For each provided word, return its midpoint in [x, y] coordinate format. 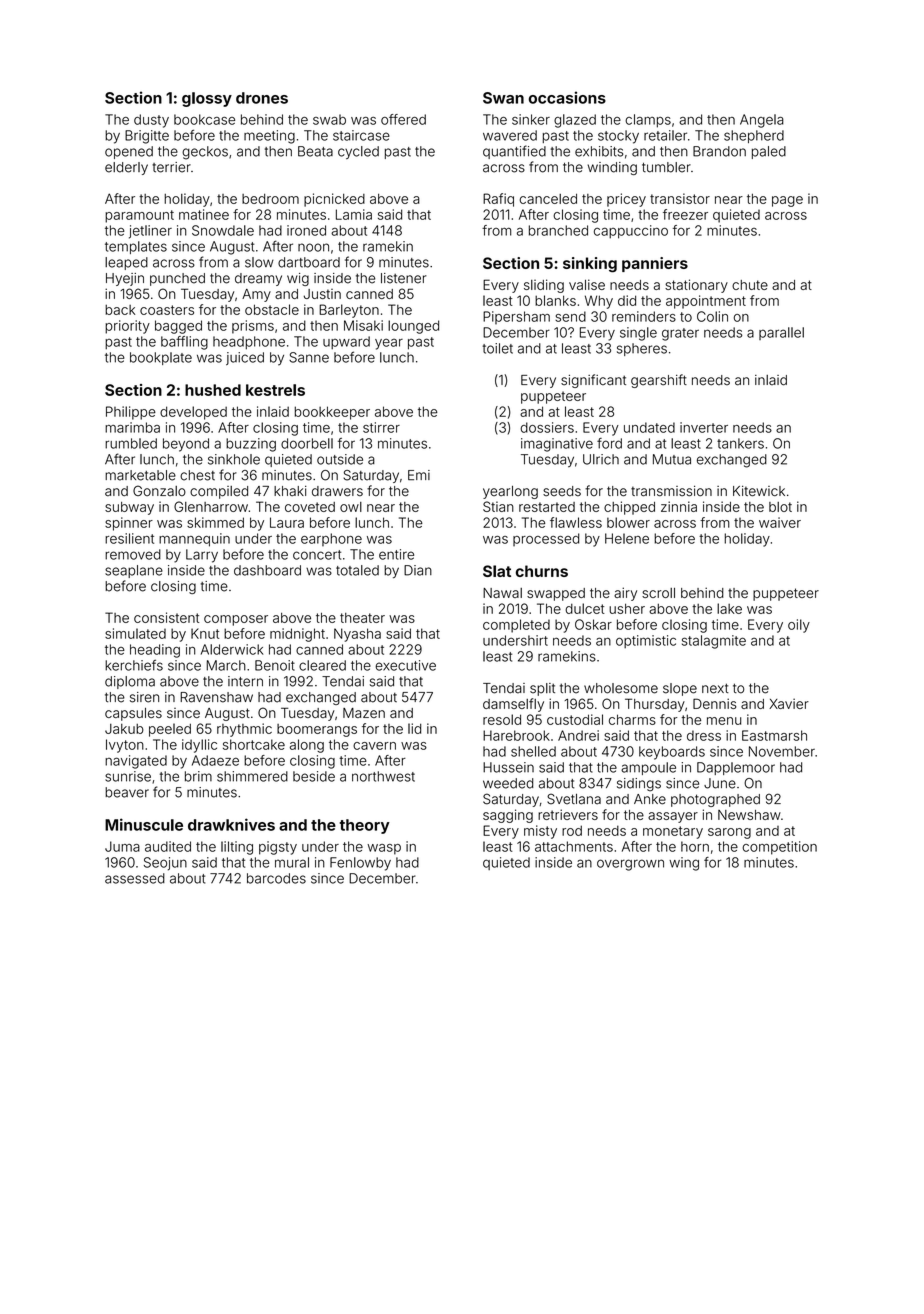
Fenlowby [360, 864]
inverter [704, 427]
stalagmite [714, 642]
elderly [126, 168]
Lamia [354, 214]
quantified [514, 152]
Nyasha [357, 635]
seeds [562, 491]
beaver [127, 792]
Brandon [719, 151]
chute [750, 285]
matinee [204, 214]
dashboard [267, 570]
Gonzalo [159, 490]
